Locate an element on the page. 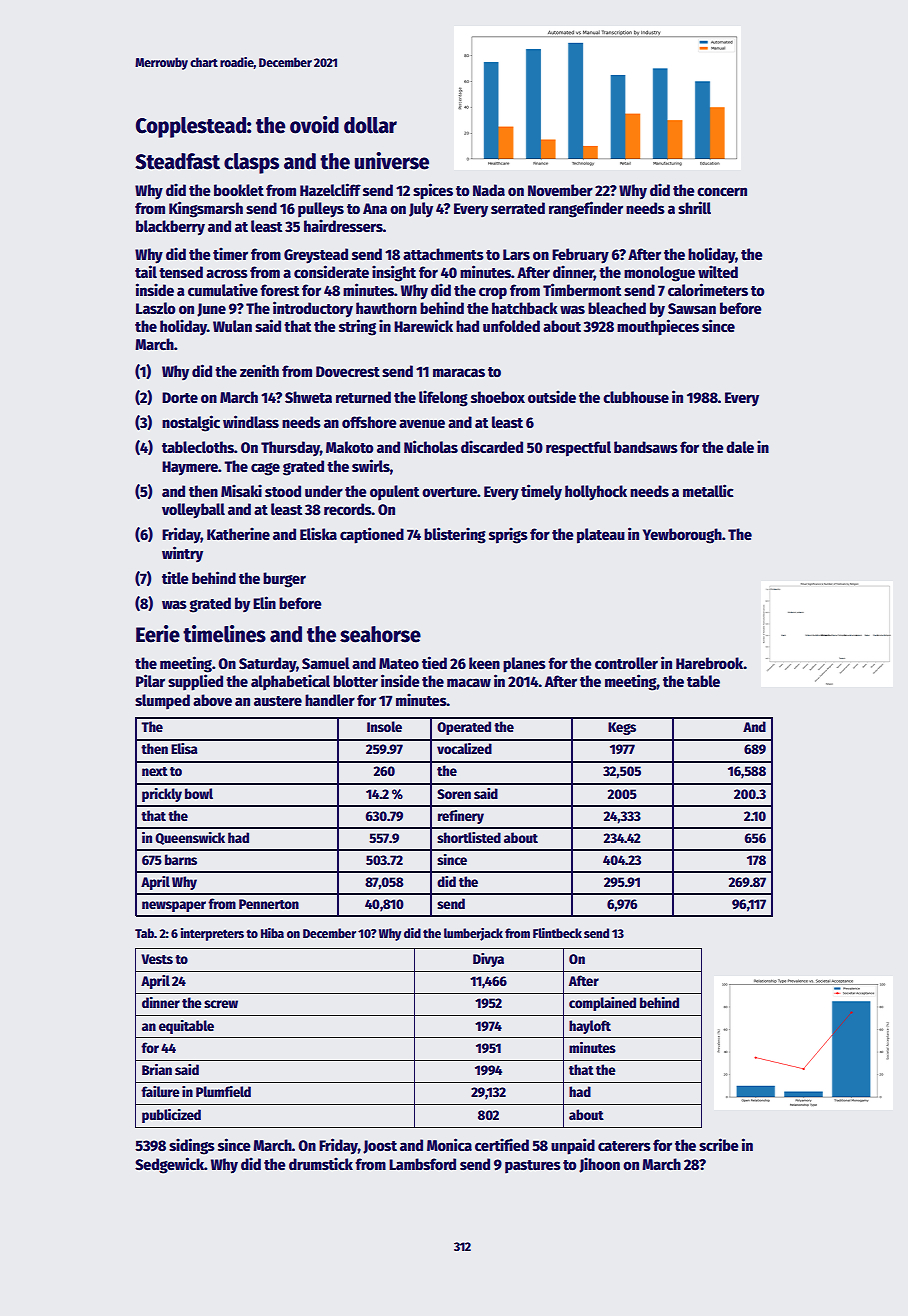 The width and height of the document is (908, 1316). tensed is located at coordinates (181, 272).
